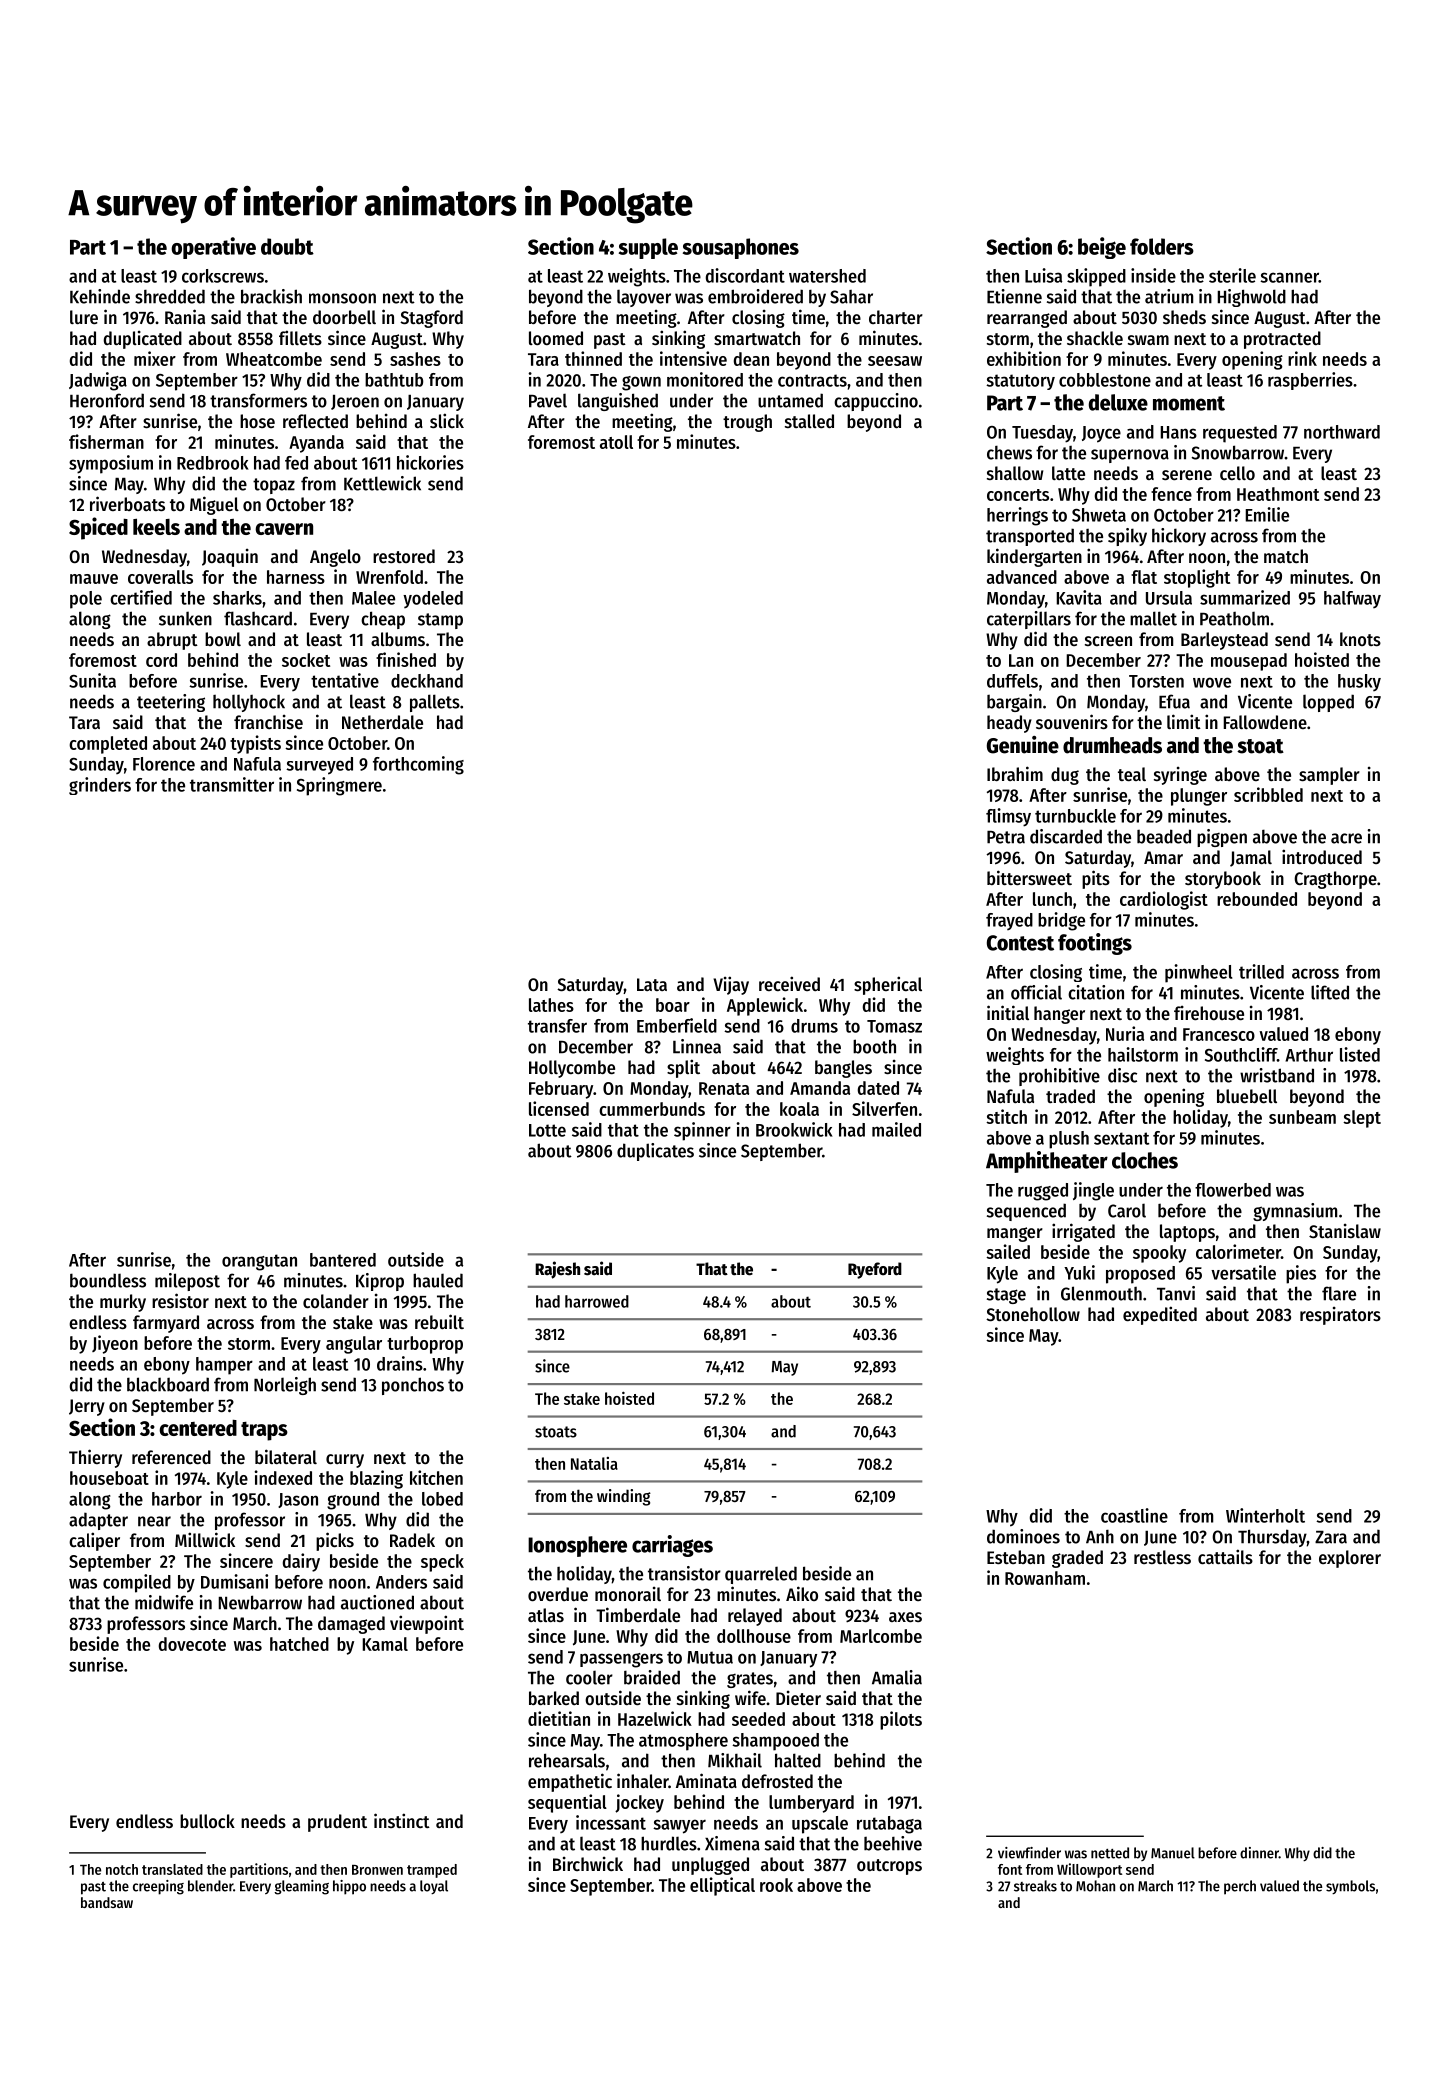  What do you see at coordinates (1198, 973) in the page?
I see `pinwheel` at bounding box center [1198, 973].
